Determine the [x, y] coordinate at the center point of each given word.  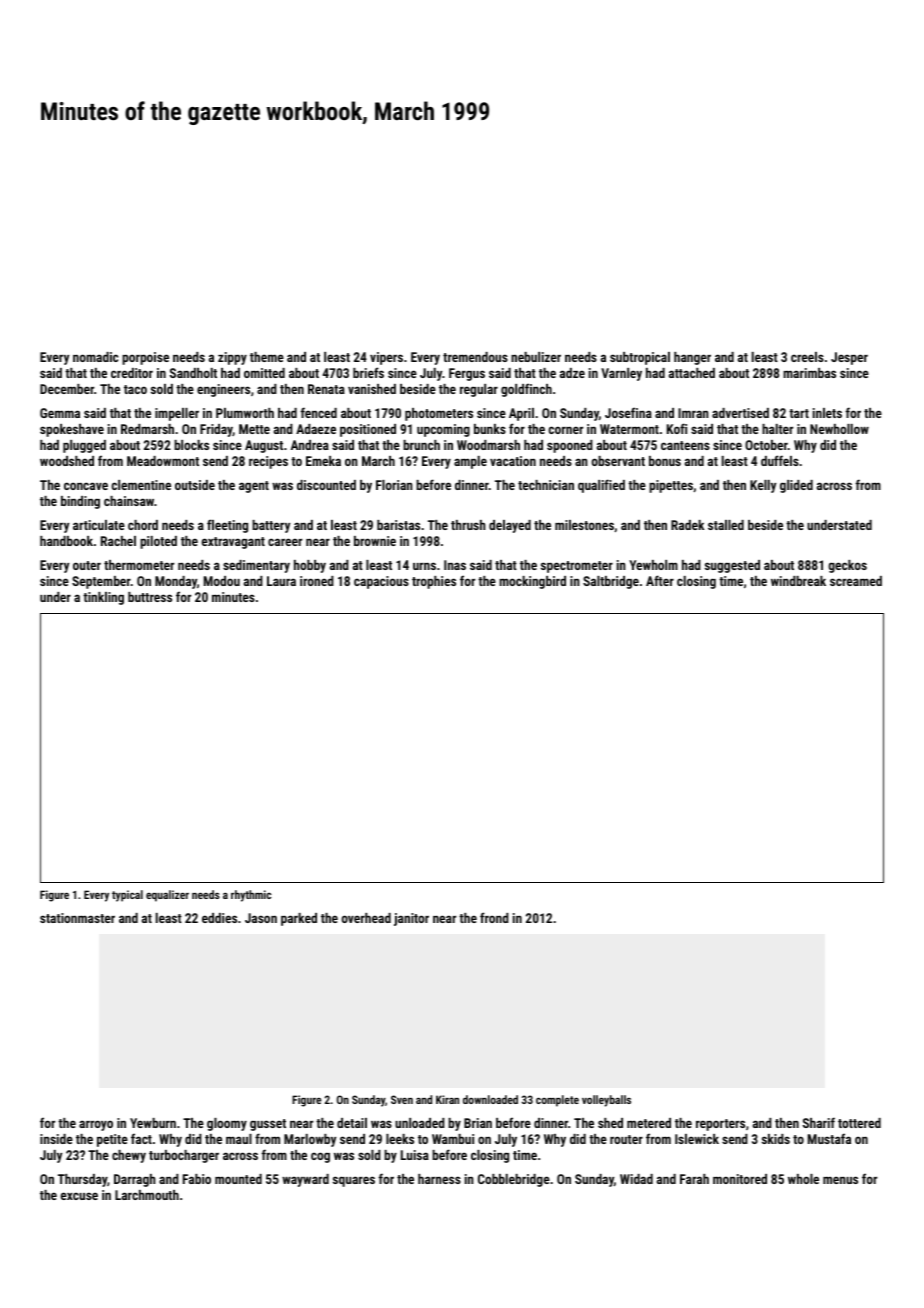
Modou [222, 581]
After [660, 580]
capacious [381, 582]
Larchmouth [147, 1195]
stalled [726, 525]
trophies [434, 582]
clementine [141, 485]
